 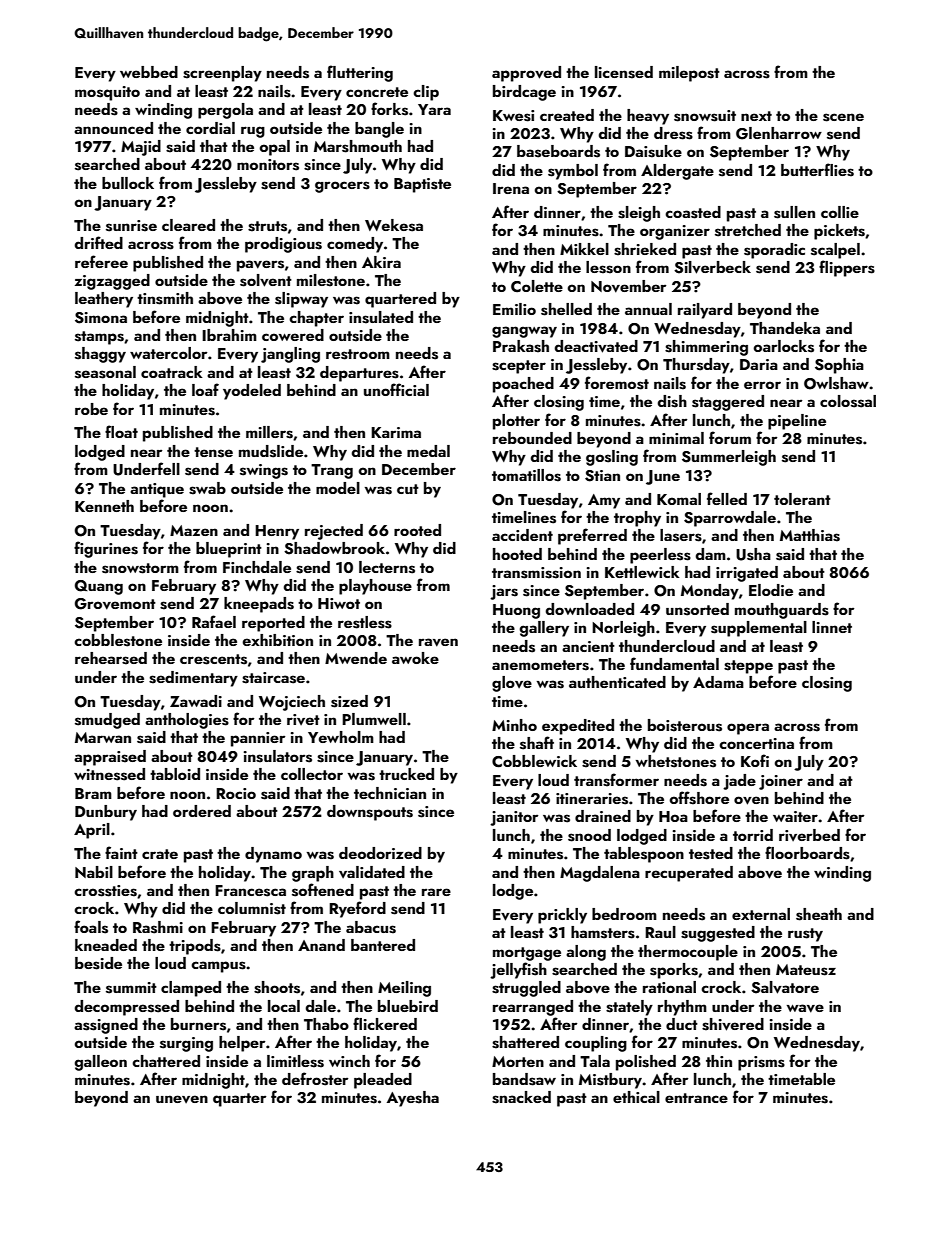 I want to click on Ayesha, so click(x=413, y=1099).
